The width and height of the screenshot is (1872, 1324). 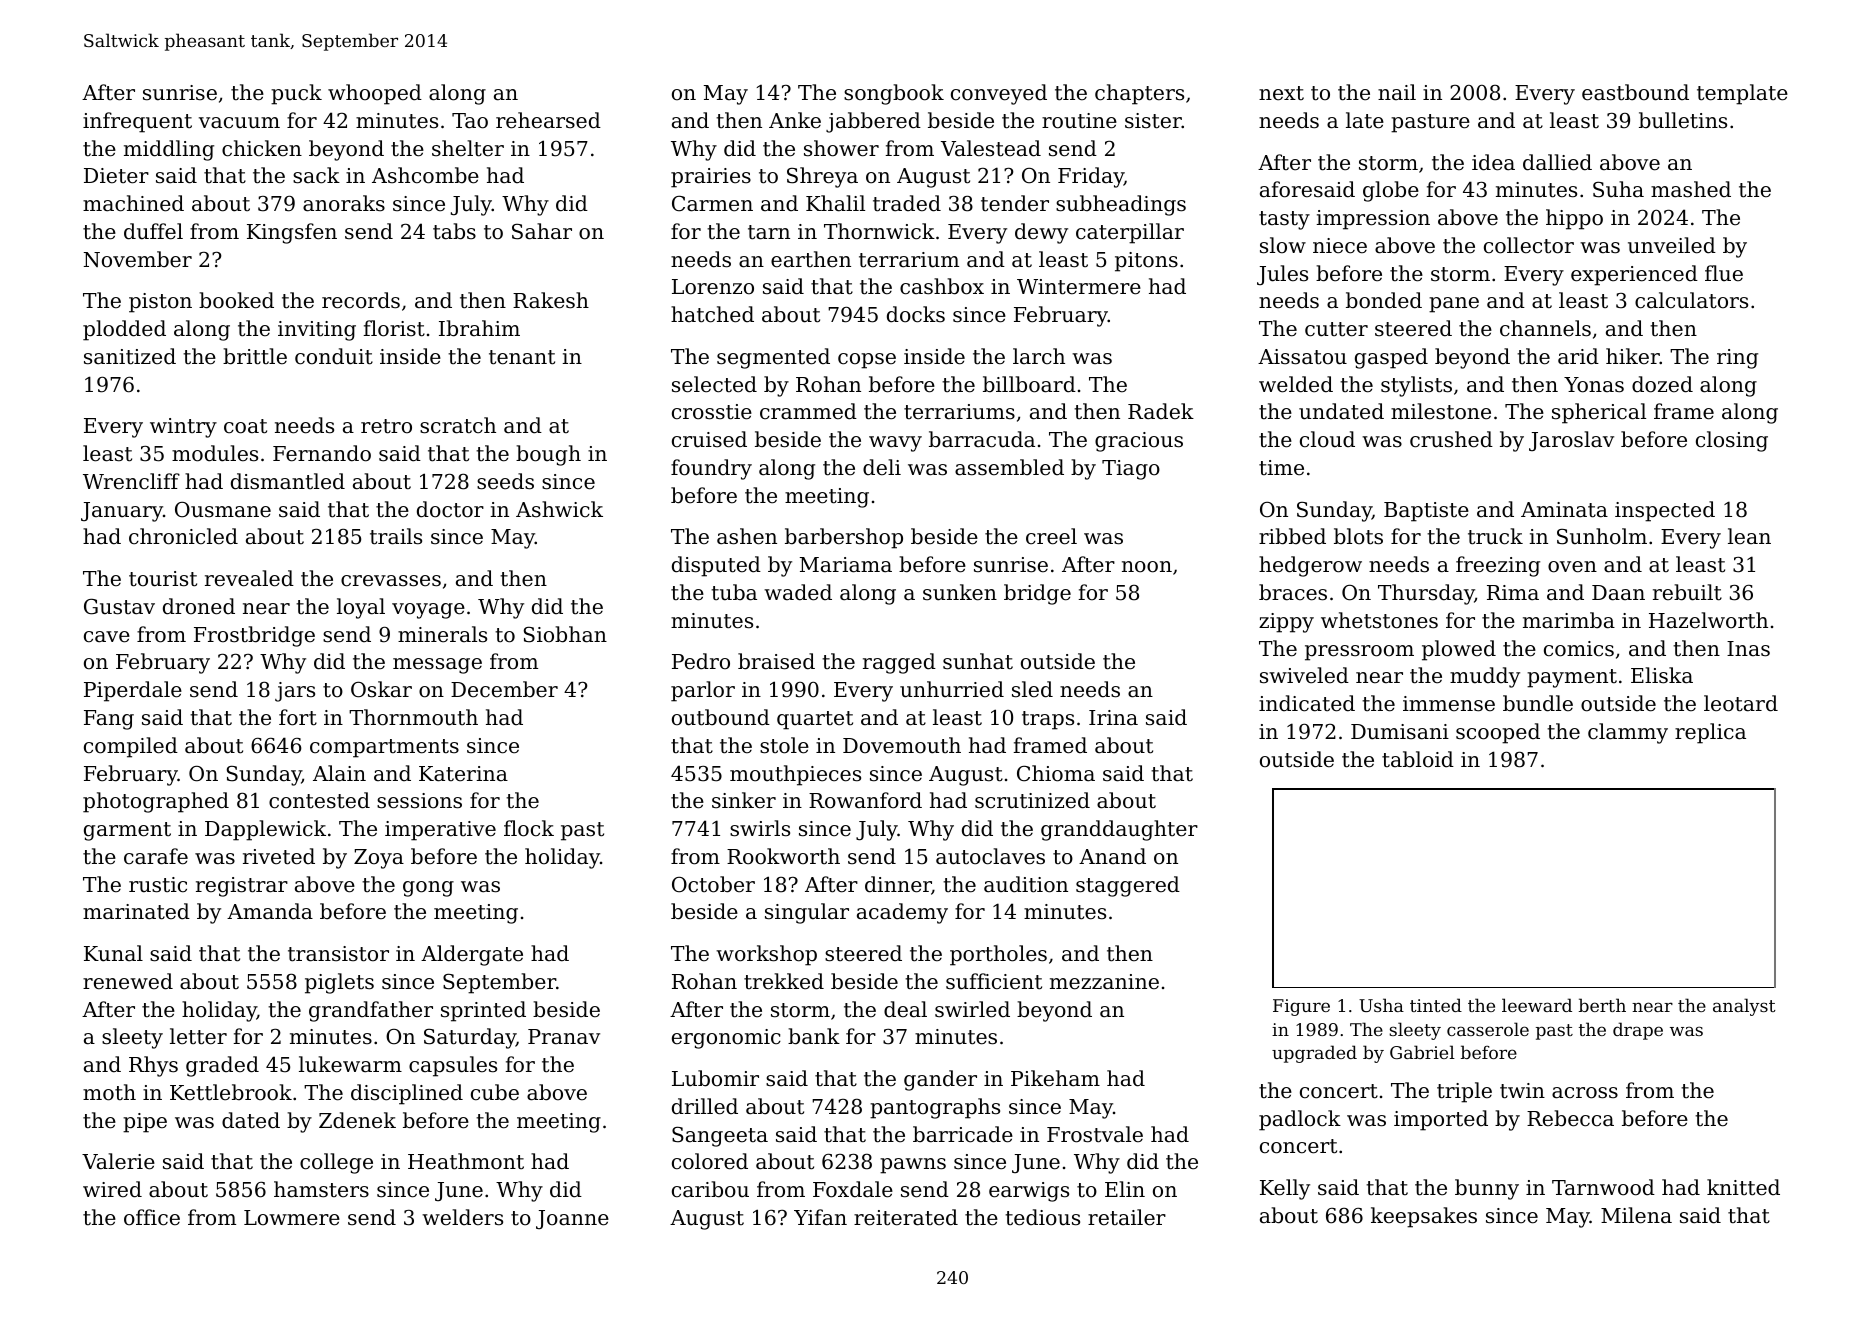 I want to click on pane, so click(x=1454, y=305).
